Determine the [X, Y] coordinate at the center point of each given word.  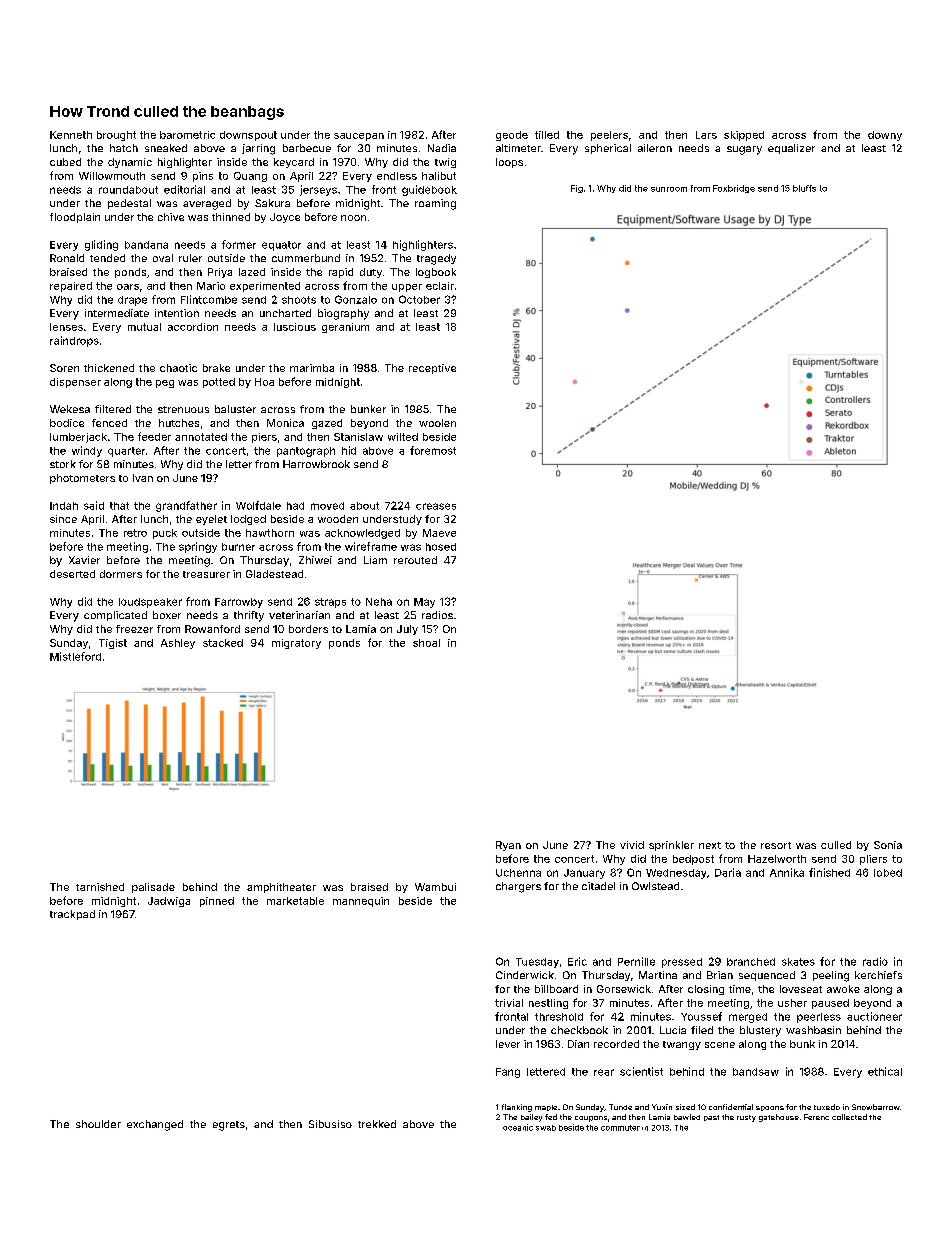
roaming [435, 204]
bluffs [804, 188]
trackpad [72, 915]
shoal [426, 643]
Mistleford [75, 656]
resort [776, 845]
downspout [248, 136]
